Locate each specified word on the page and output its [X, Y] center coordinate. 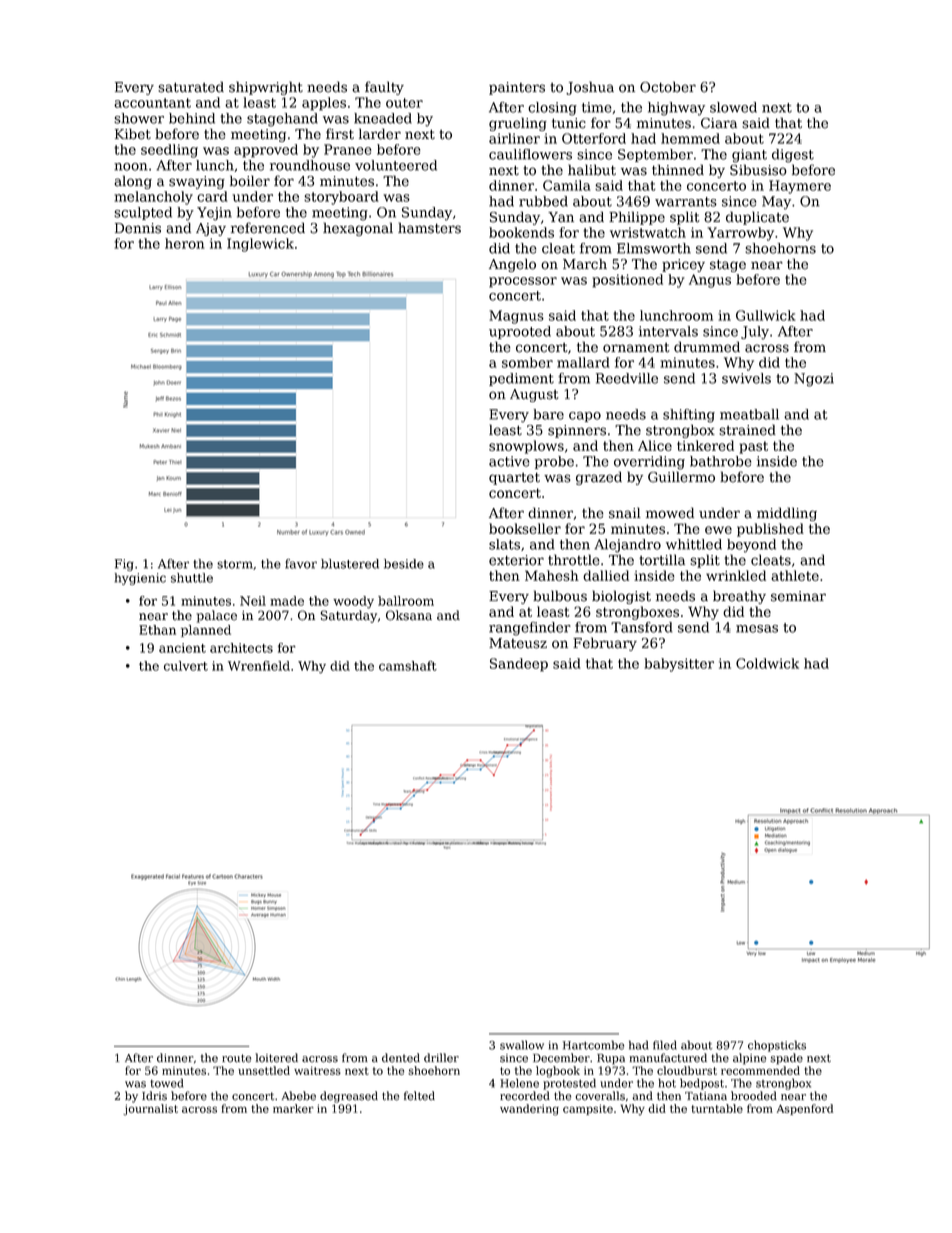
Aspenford [805, 1109]
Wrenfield [259, 666]
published [770, 530]
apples [324, 104]
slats [504, 544]
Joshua [590, 88]
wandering [529, 1110]
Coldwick [767, 663]
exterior [516, 560]
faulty [384, 88]
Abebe [299, 1096]
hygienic [140, 579]
